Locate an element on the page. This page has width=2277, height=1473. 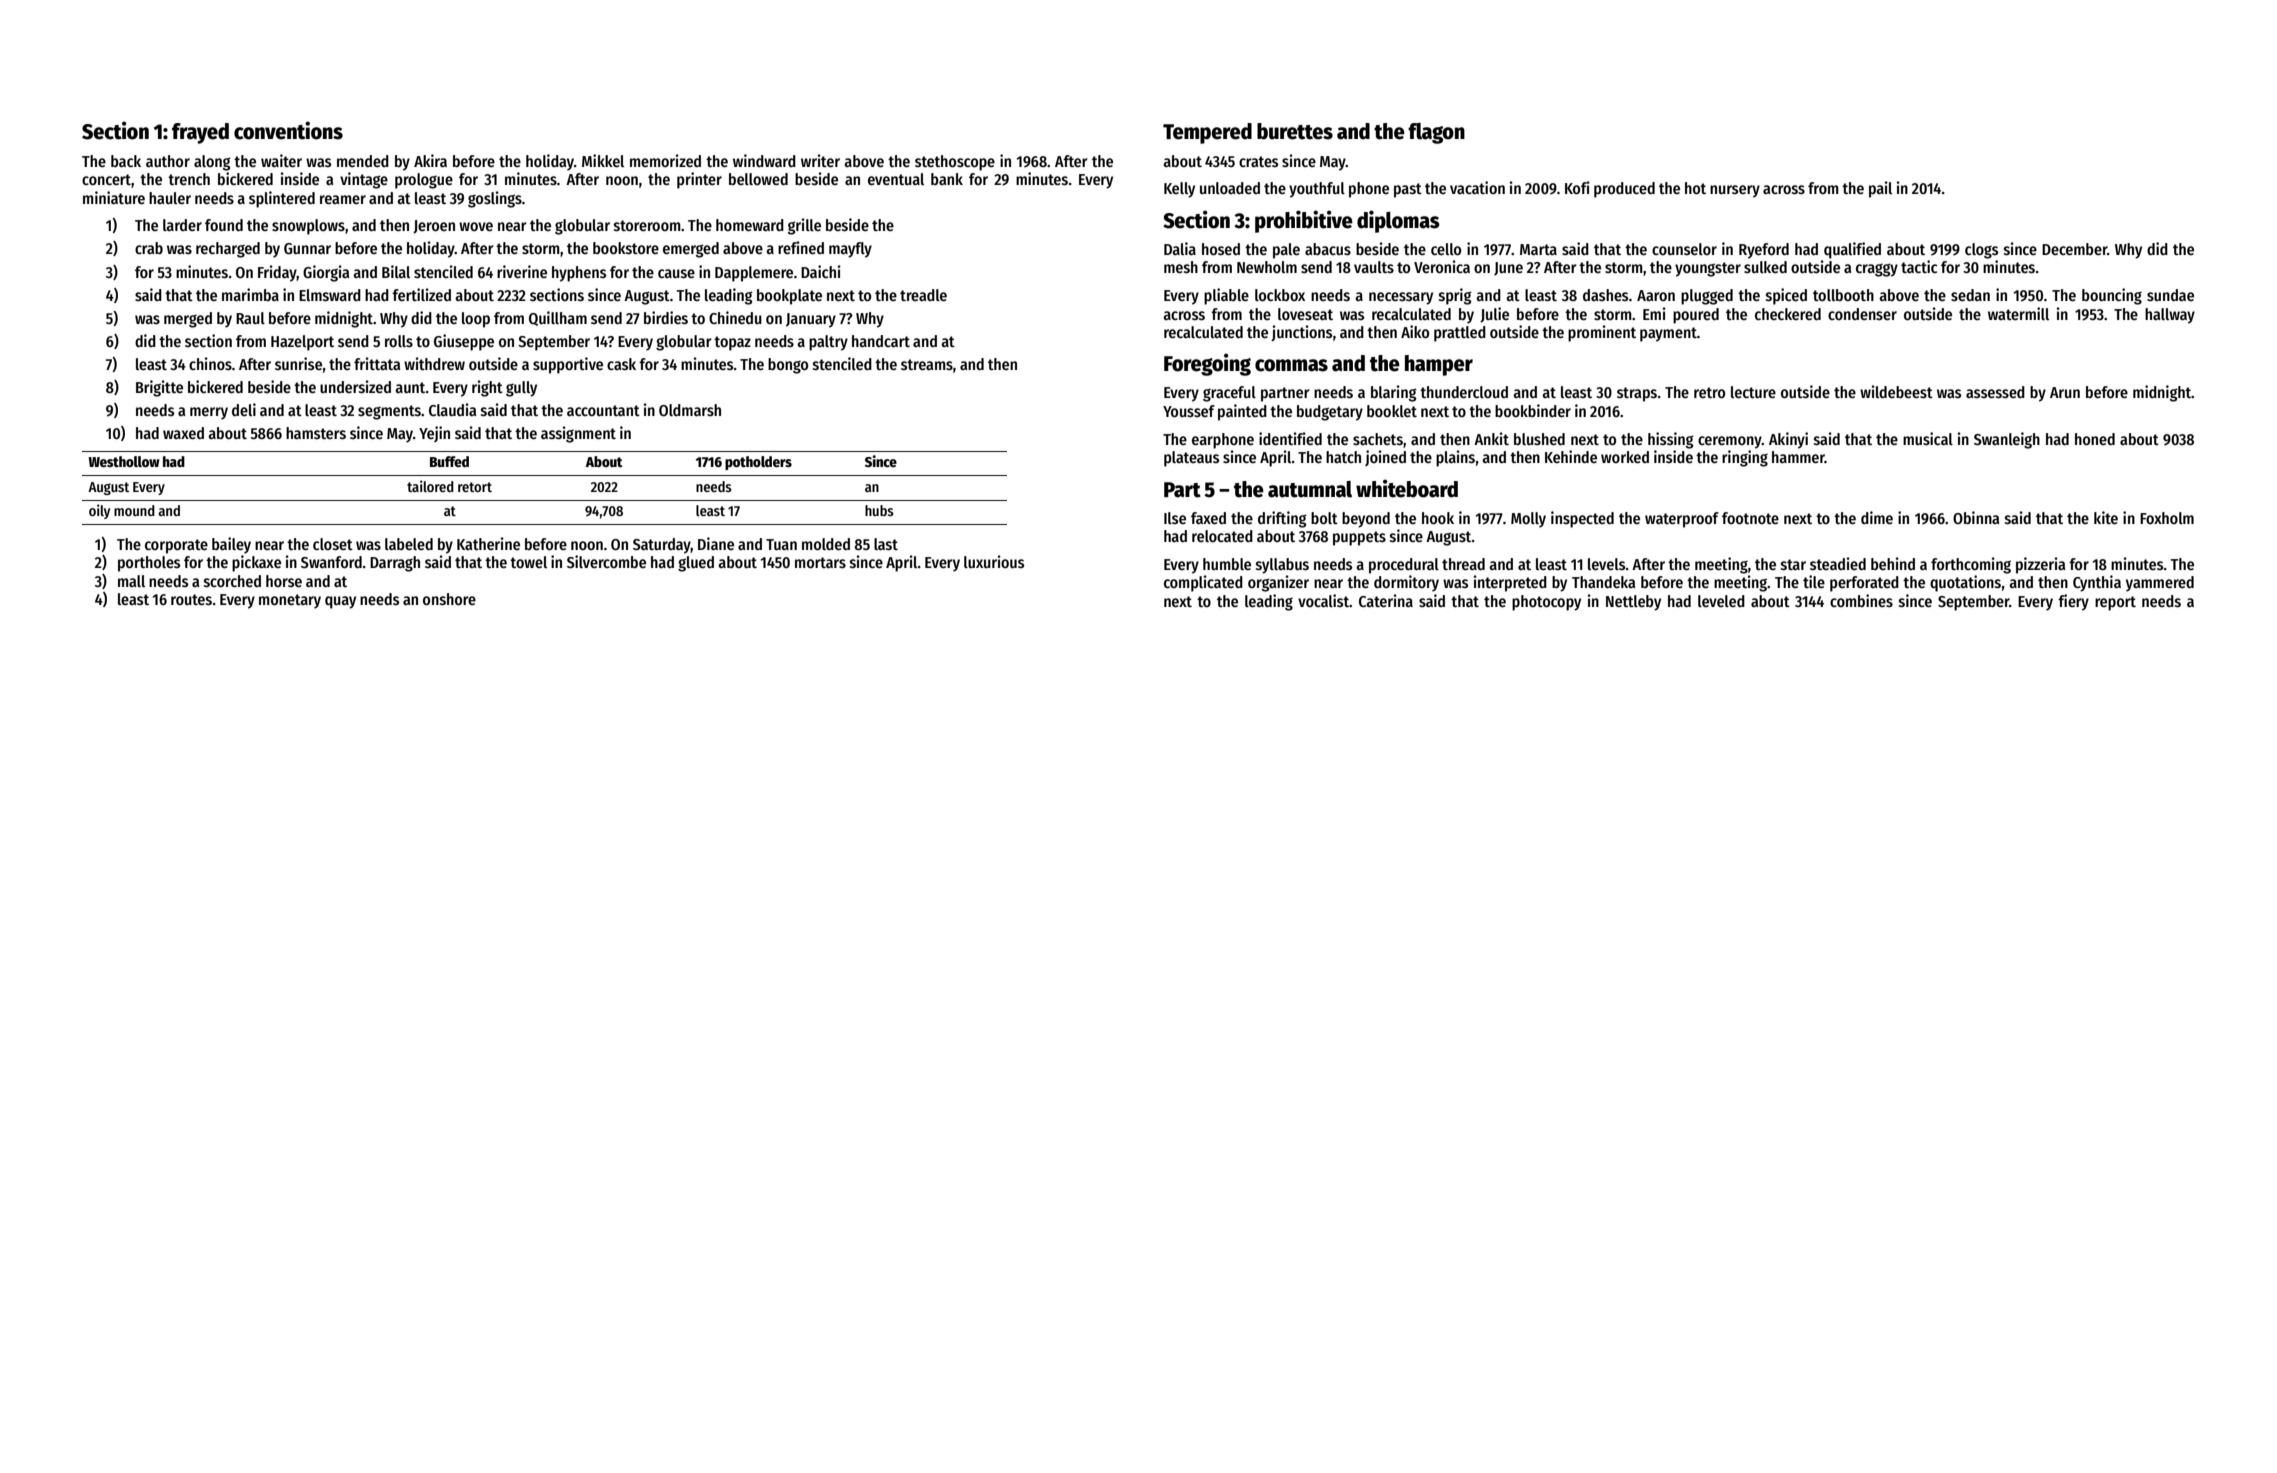
Westhollow is located at coordinates (124, 461).
